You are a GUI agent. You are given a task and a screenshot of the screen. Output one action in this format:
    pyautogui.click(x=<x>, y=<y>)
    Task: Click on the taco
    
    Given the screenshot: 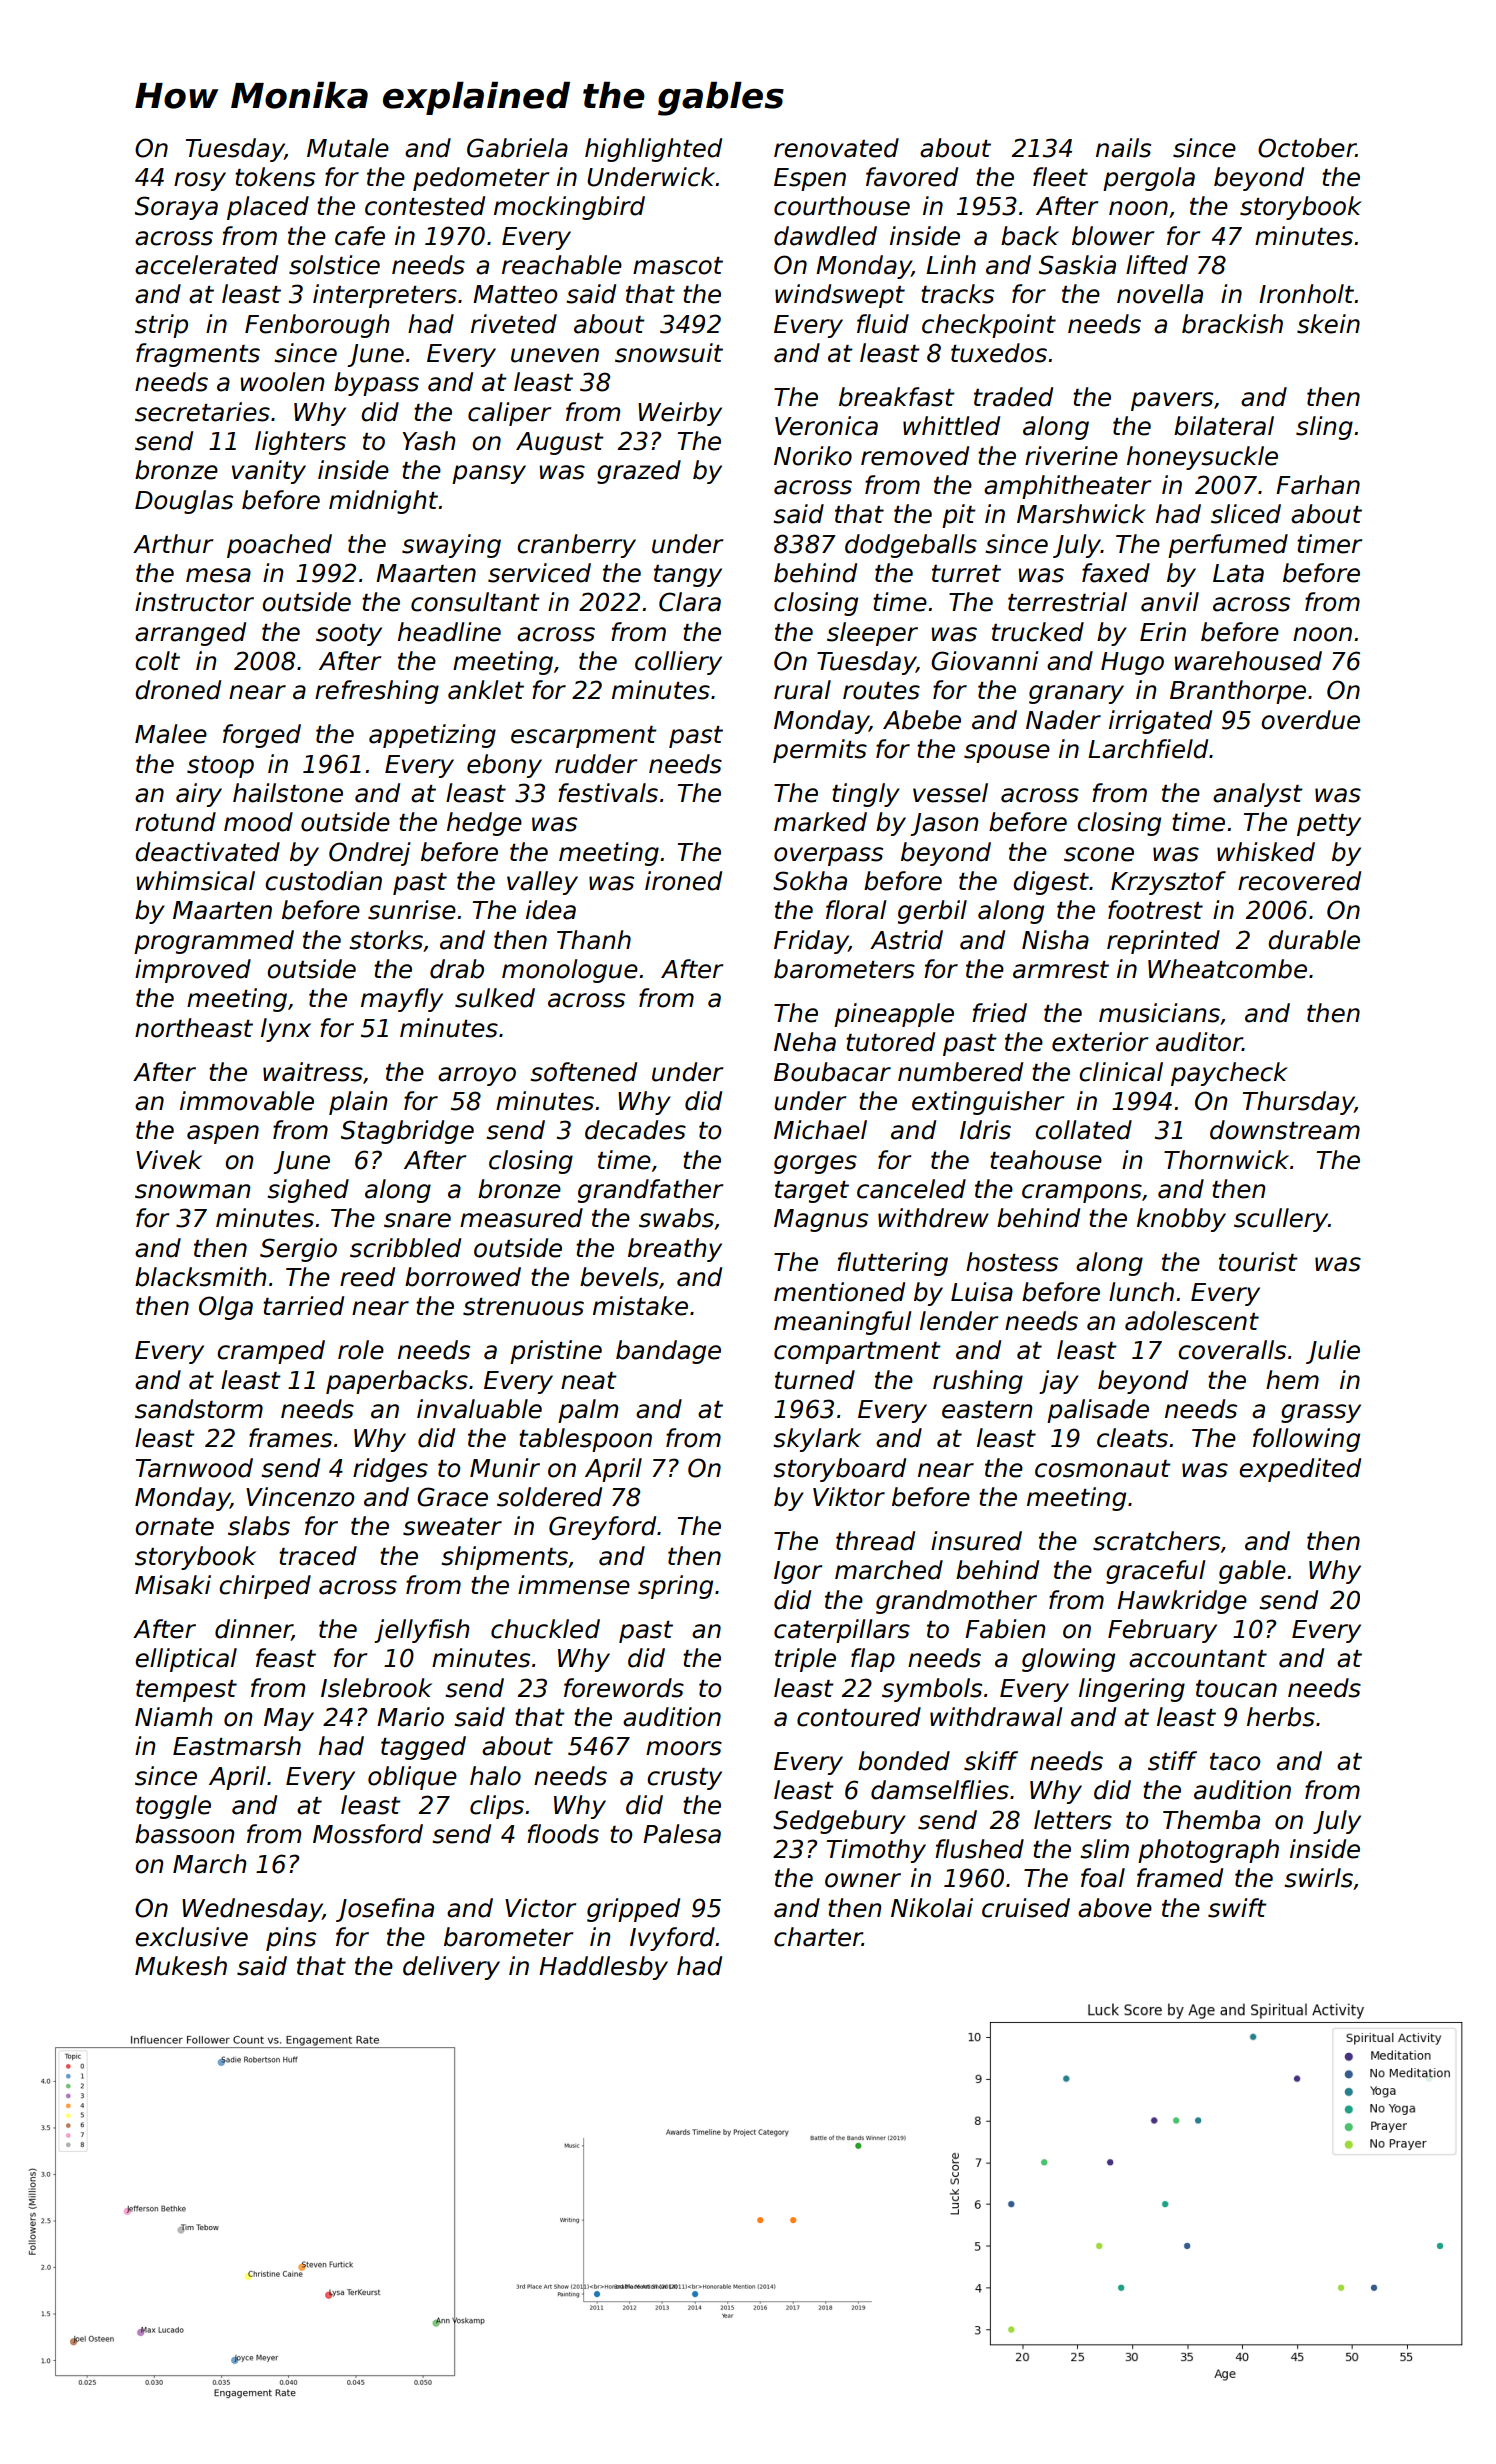 What is the action you would take?
    pyautogui.click(x=1235, y=1762)
